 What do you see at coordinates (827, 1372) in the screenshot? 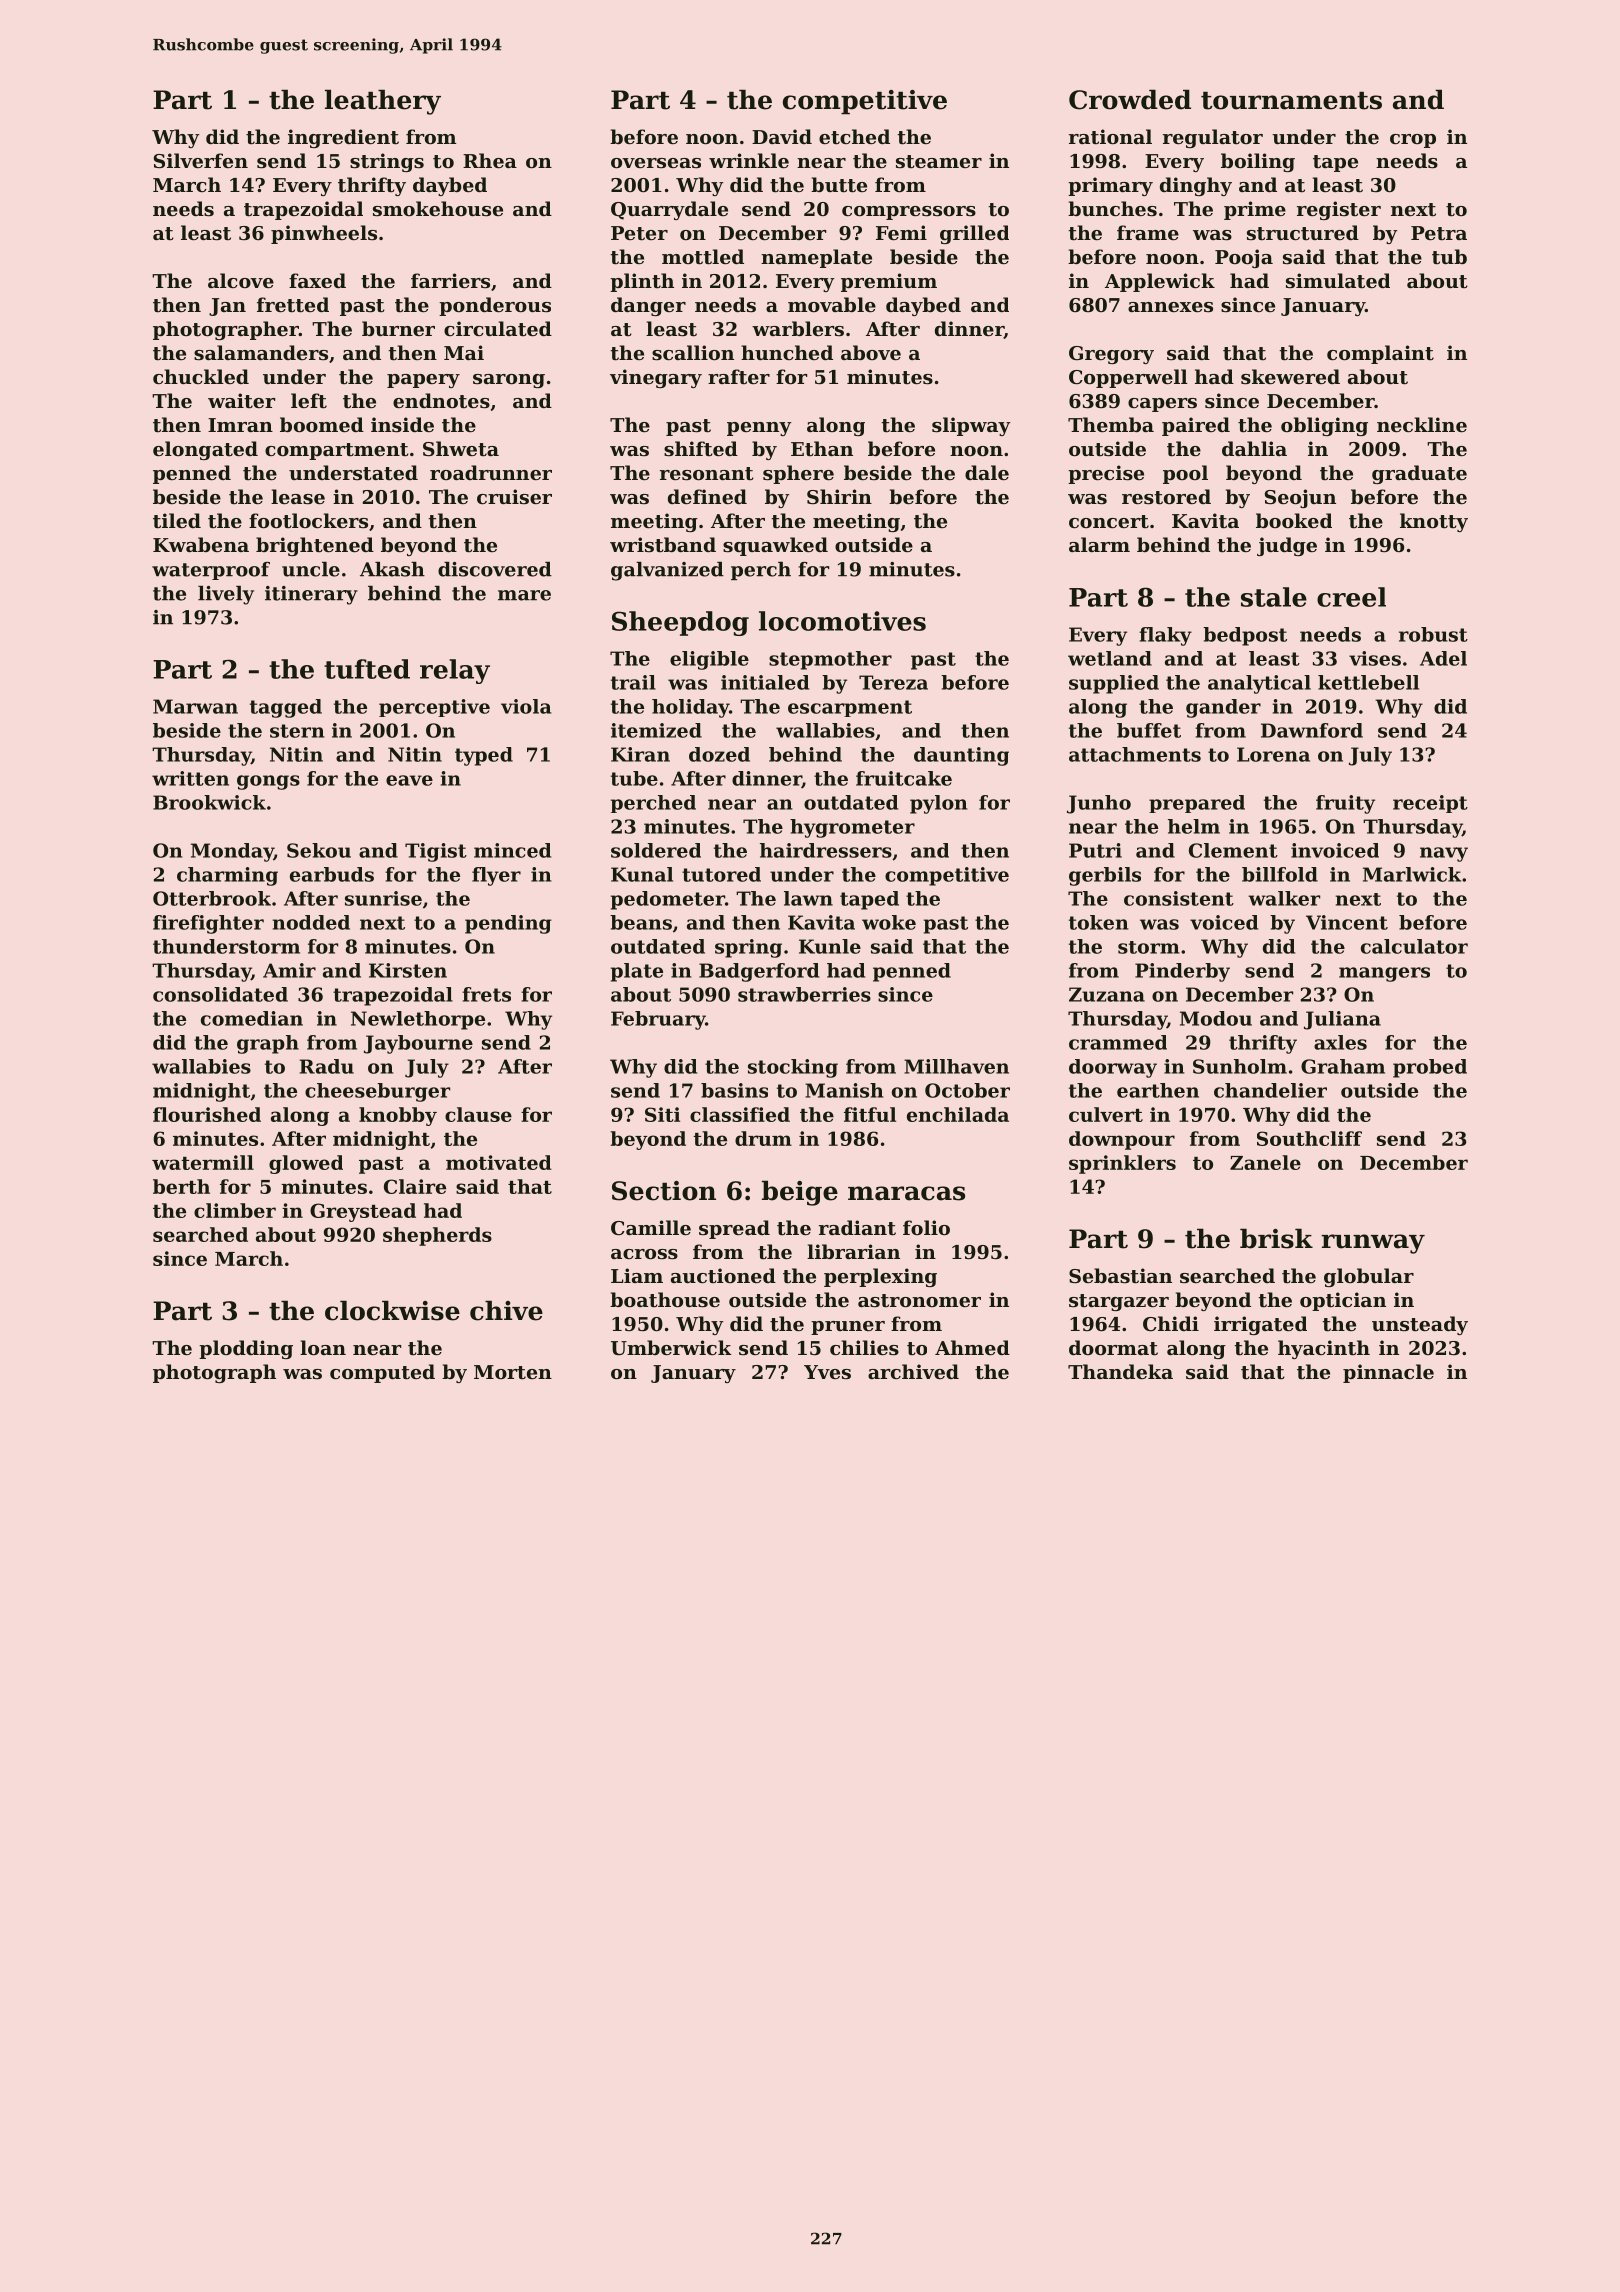
I see `Yves` at bounding box center [827, 1372].
